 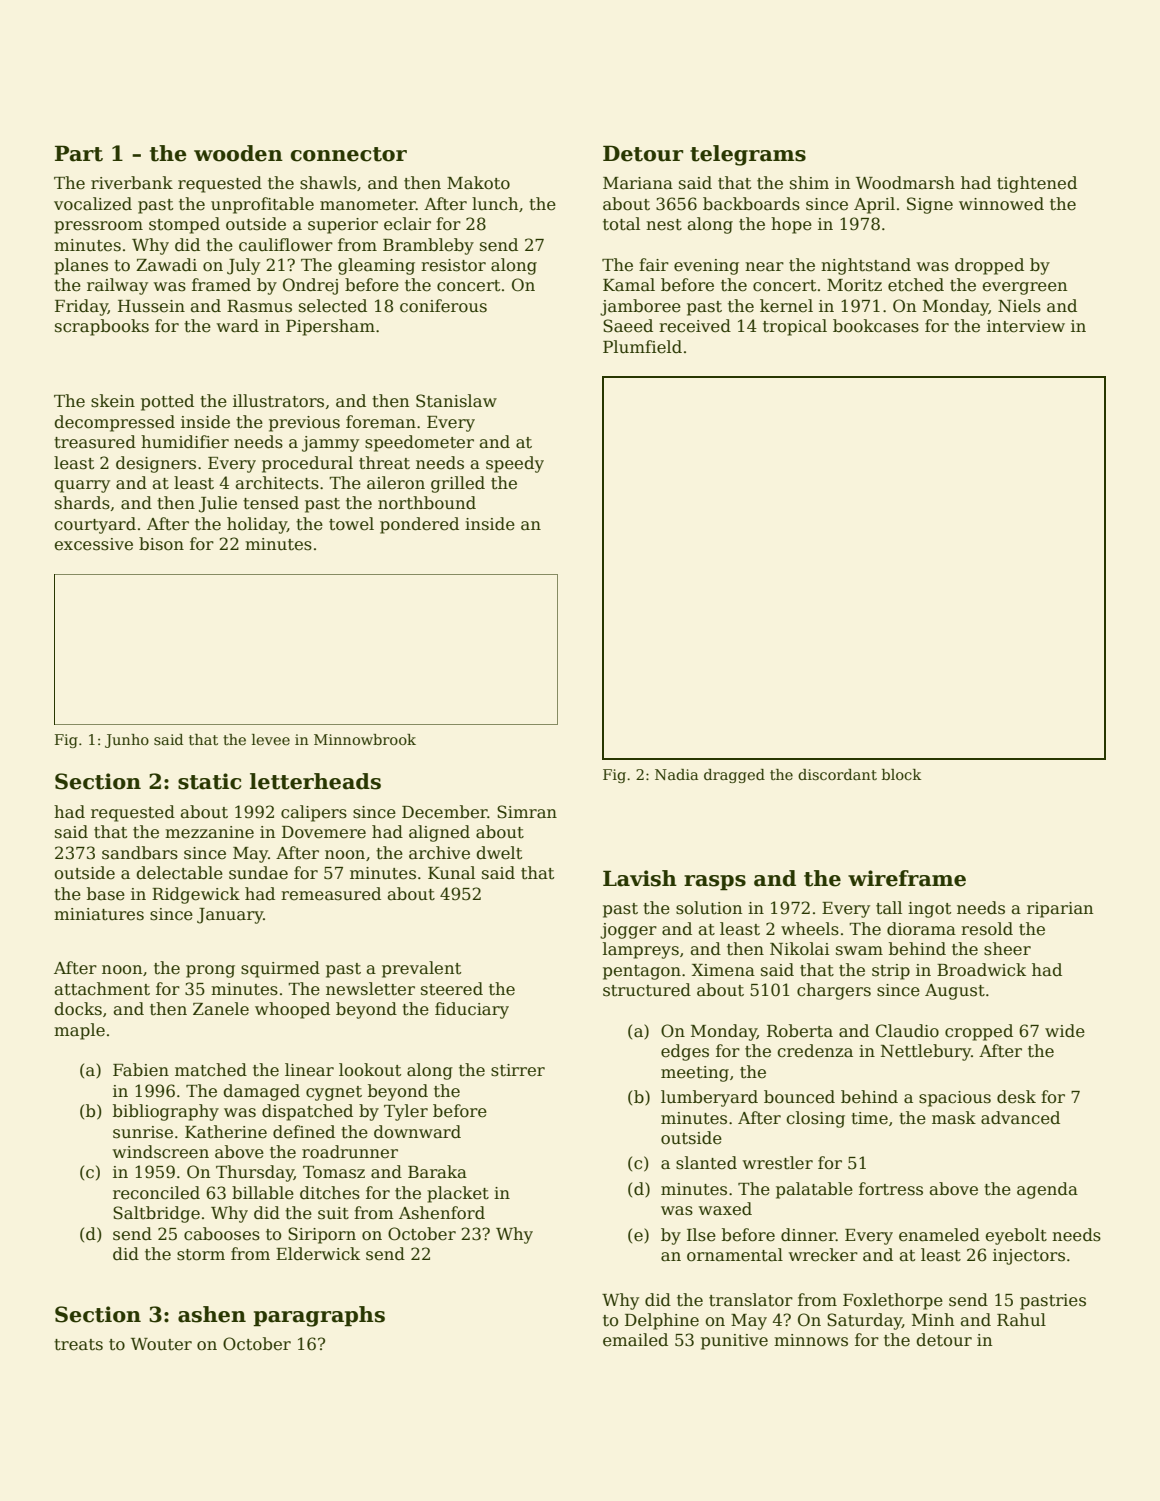 I want to click on Nadia, so click(x=676, y=774).
